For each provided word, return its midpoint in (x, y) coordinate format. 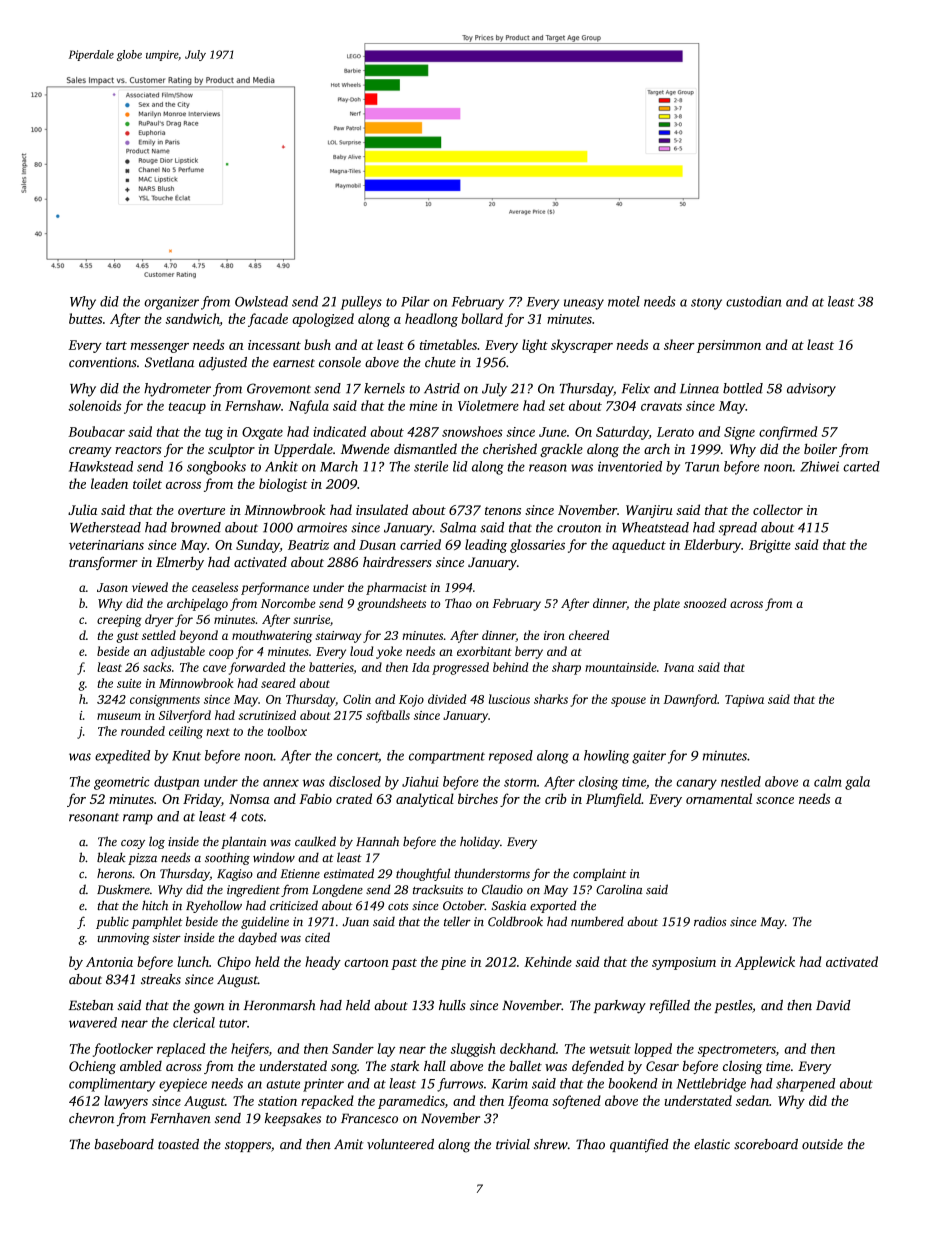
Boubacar (96, 431)
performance (275, 588)
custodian (753, 301)
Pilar (415, 301)
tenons (503, 511)
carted (861, 466)
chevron (91, 1118)
